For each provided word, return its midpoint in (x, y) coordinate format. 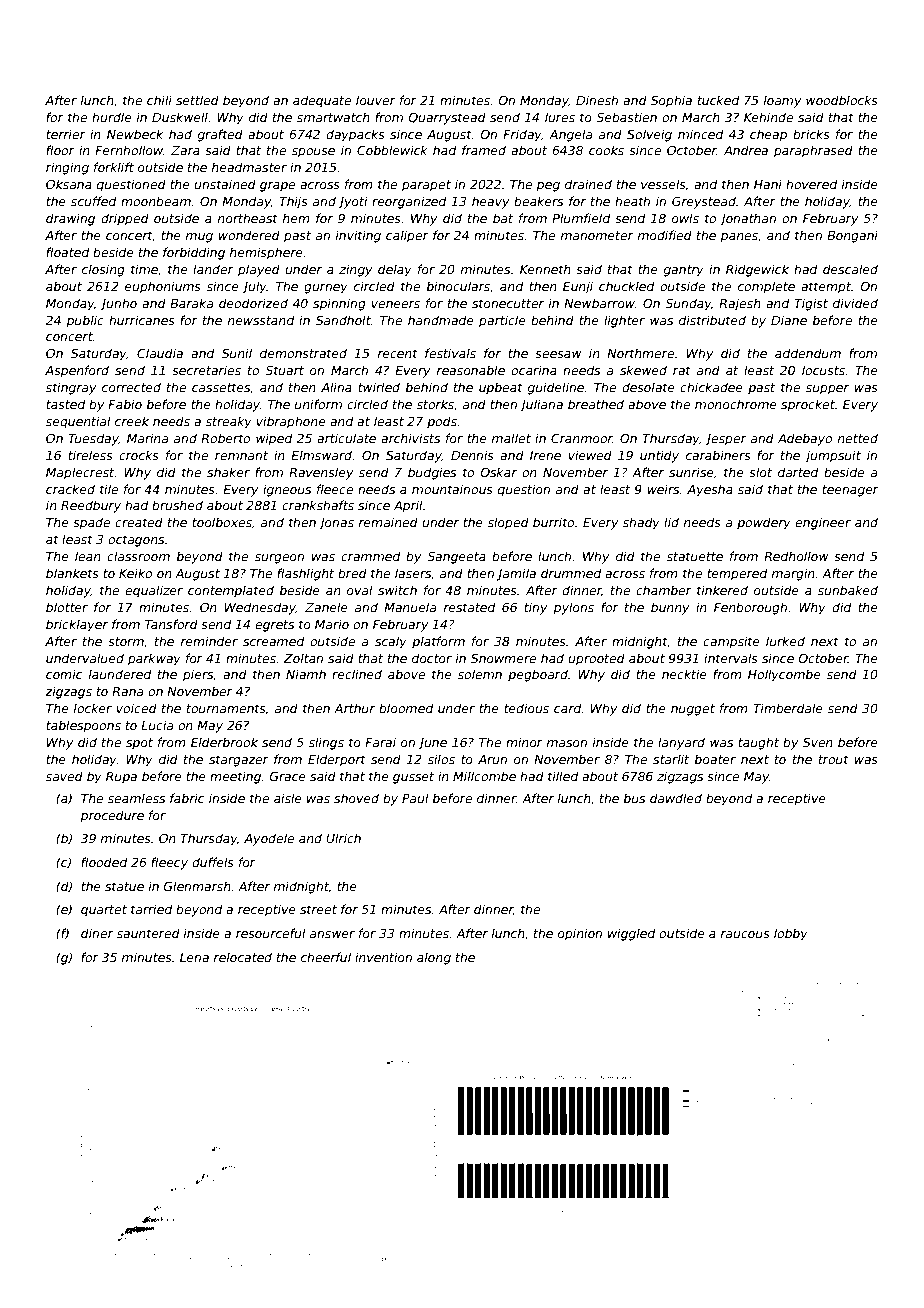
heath (632, 201)
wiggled (631, 934)
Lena (194, 957)
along (434, 958)
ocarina (534, 370)
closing (103, 270)
